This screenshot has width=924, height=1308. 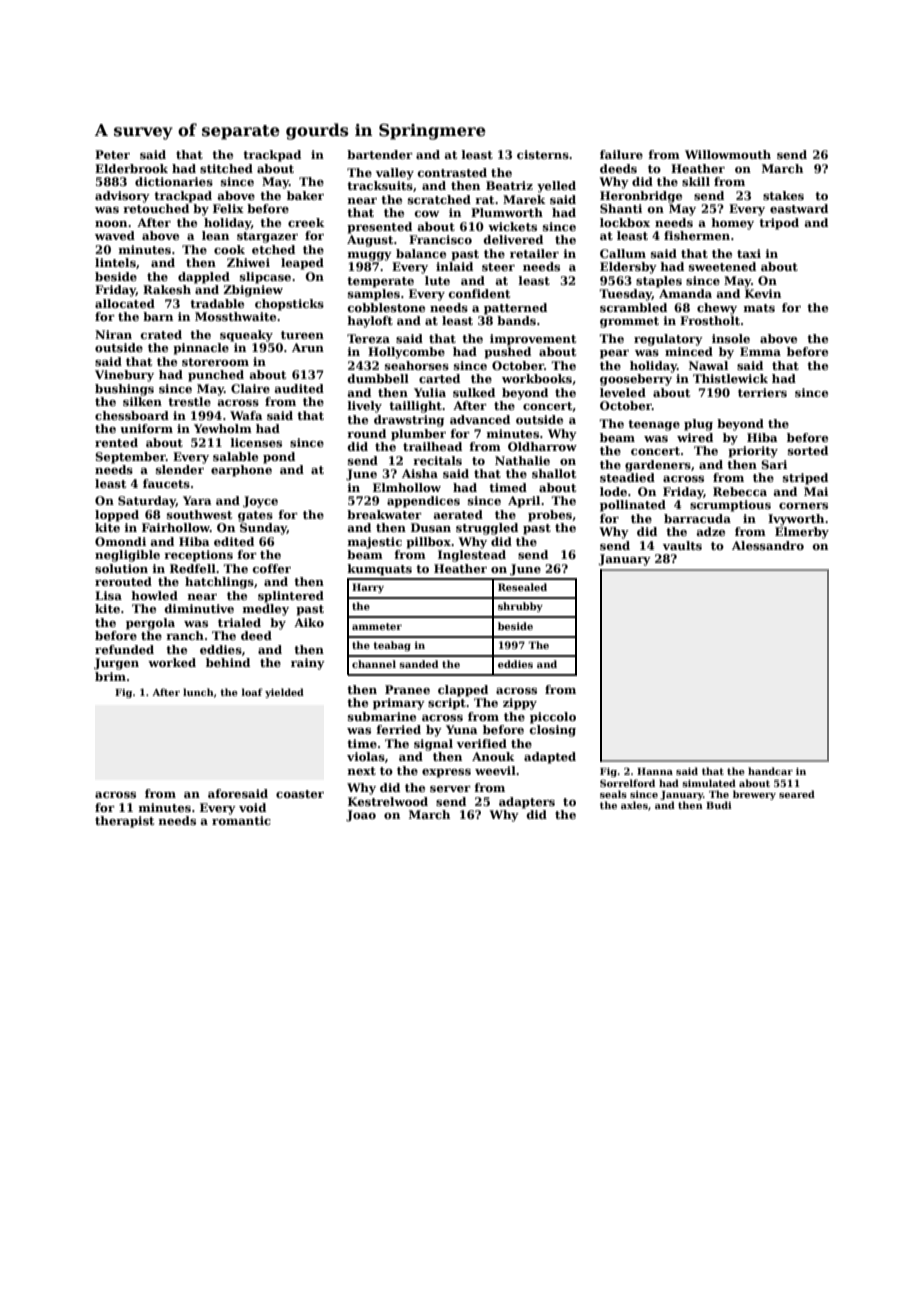 I want to click on contrasted, so click(x=452, y=172).
